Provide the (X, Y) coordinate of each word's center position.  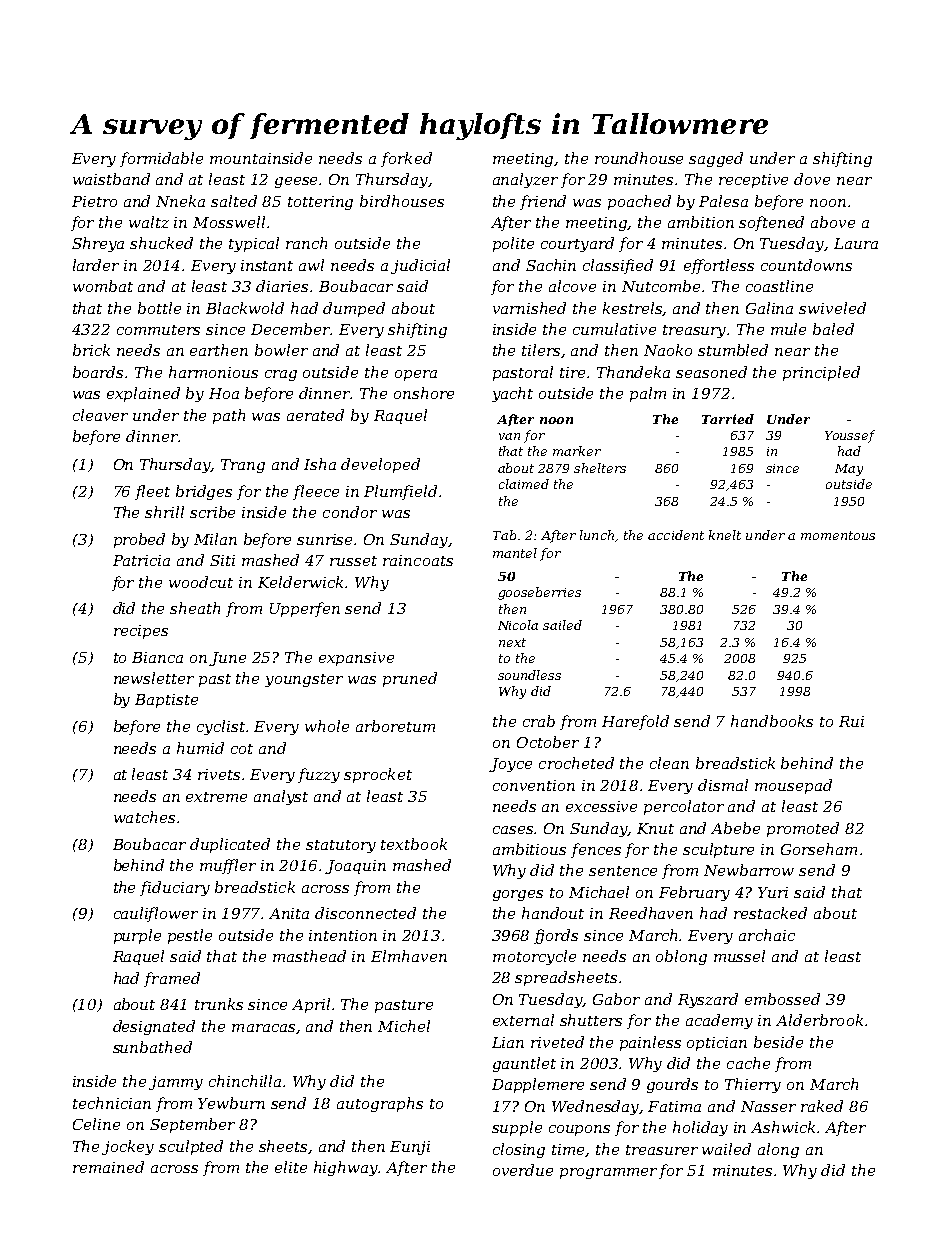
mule (788, 329)
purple (137, 936)
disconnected (365, 913)
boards (98, 372)
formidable (161, 159)
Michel (404, 1026)
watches (144, 817)
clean (669, 763)
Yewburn (231, 1103)
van (509, 436)
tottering (320, 203)
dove (812, 179)
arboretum (395, 726)
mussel (739, 956)
